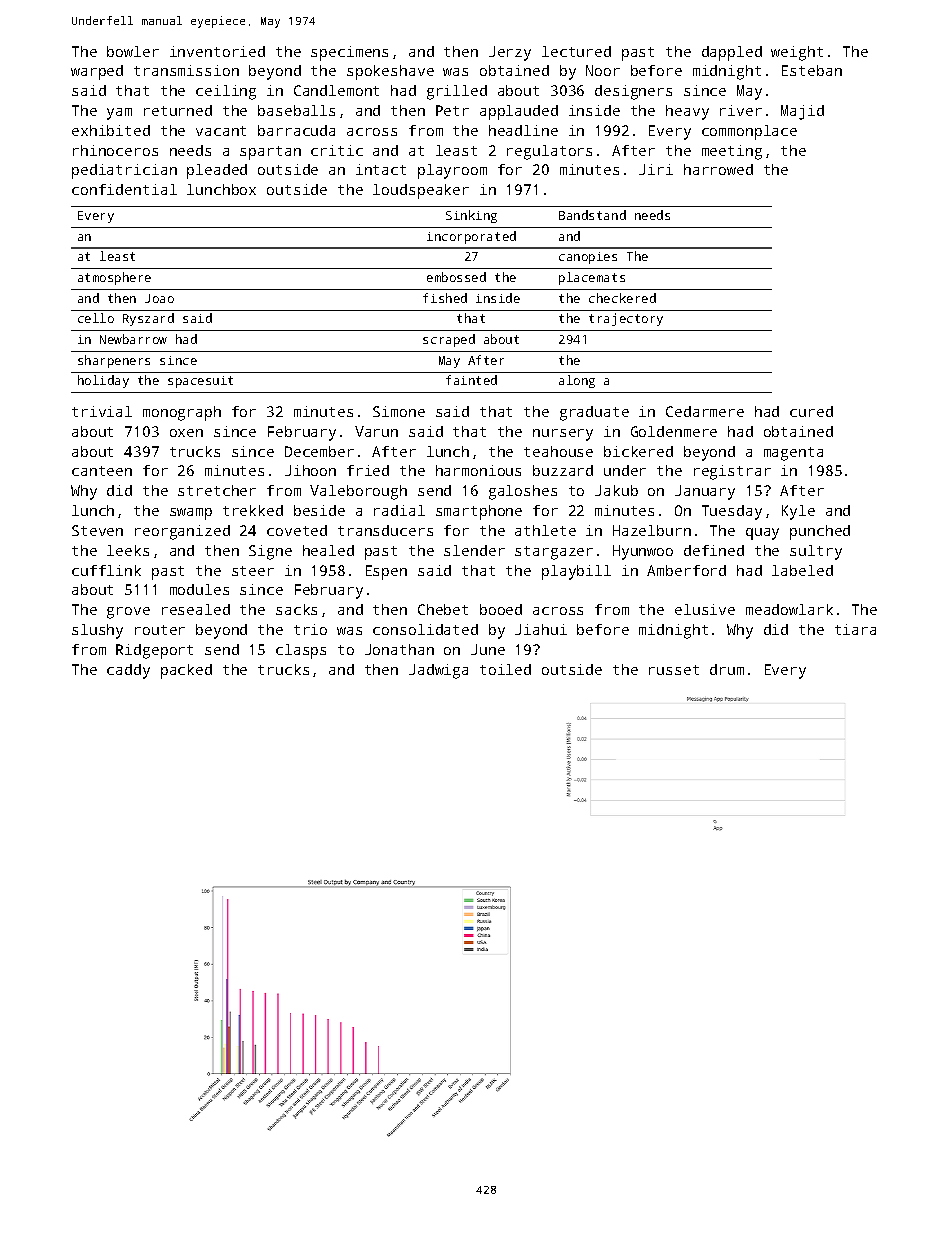 The image size is (952, 1233). I want to click on toiled, so click(505, 669).
